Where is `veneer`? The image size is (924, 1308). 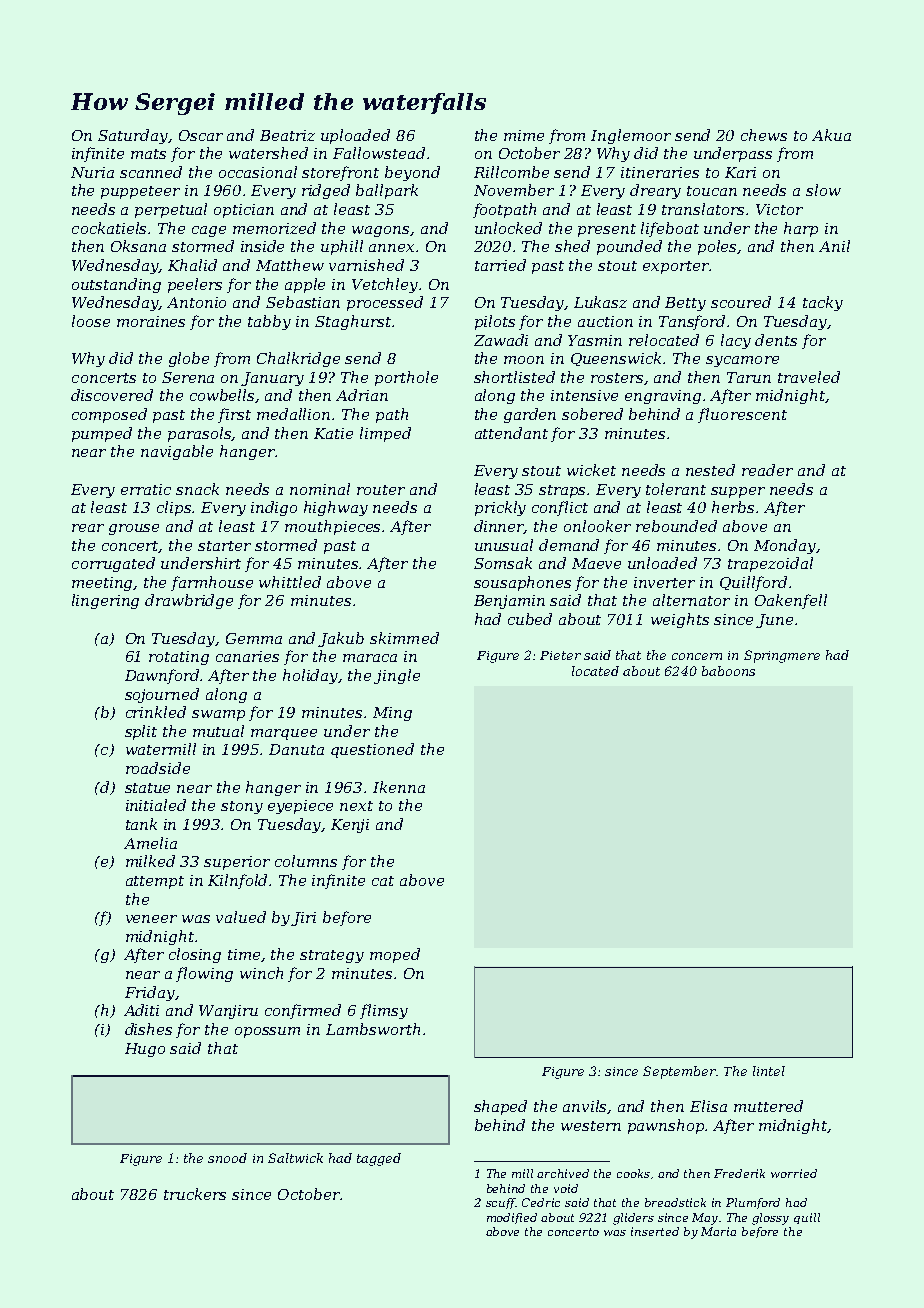 veneer is located at coordinates (151, 919).
